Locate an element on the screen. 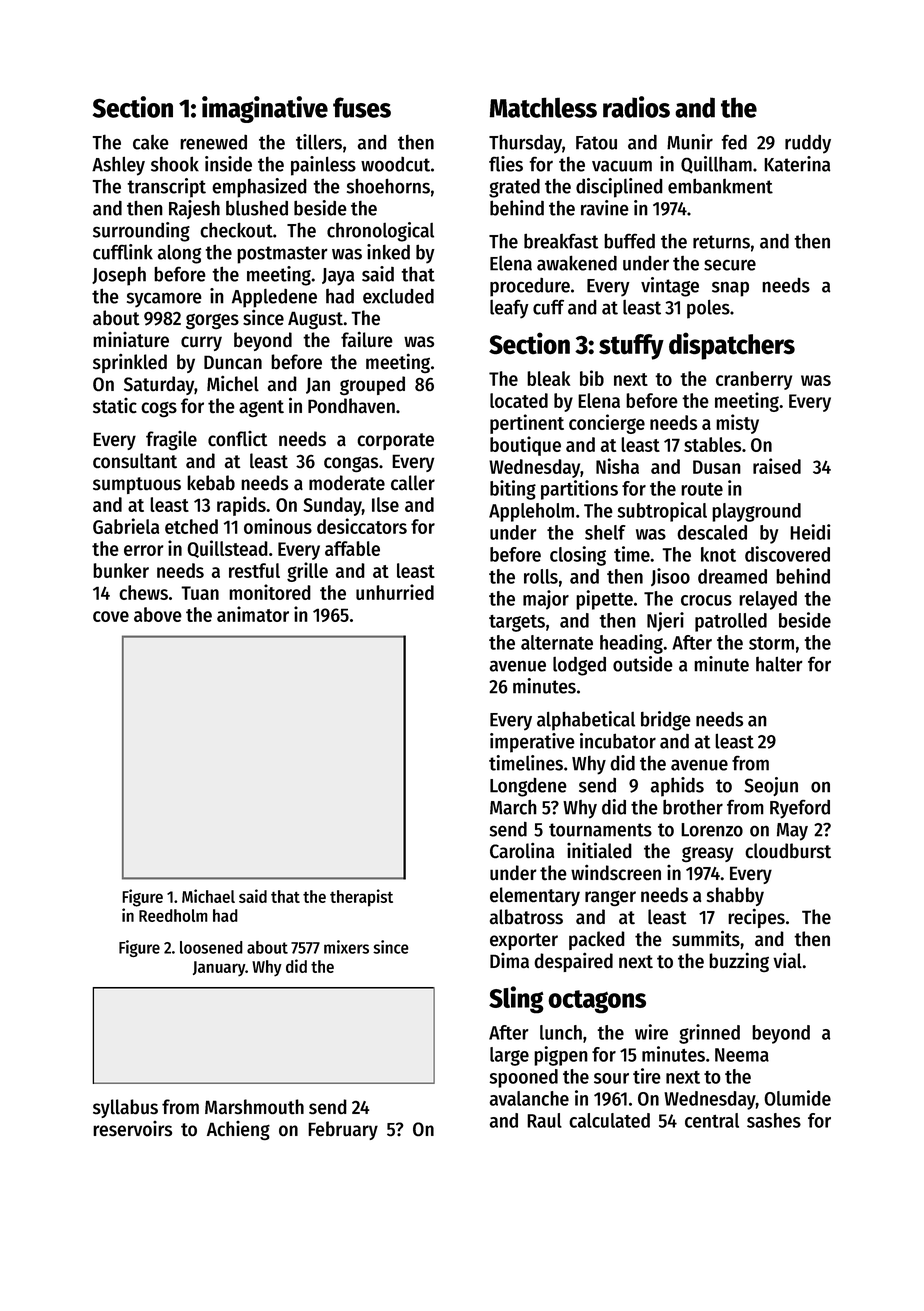 This screenshot has width=924, height=1311. monitored is located at coordinates (270, 592).
